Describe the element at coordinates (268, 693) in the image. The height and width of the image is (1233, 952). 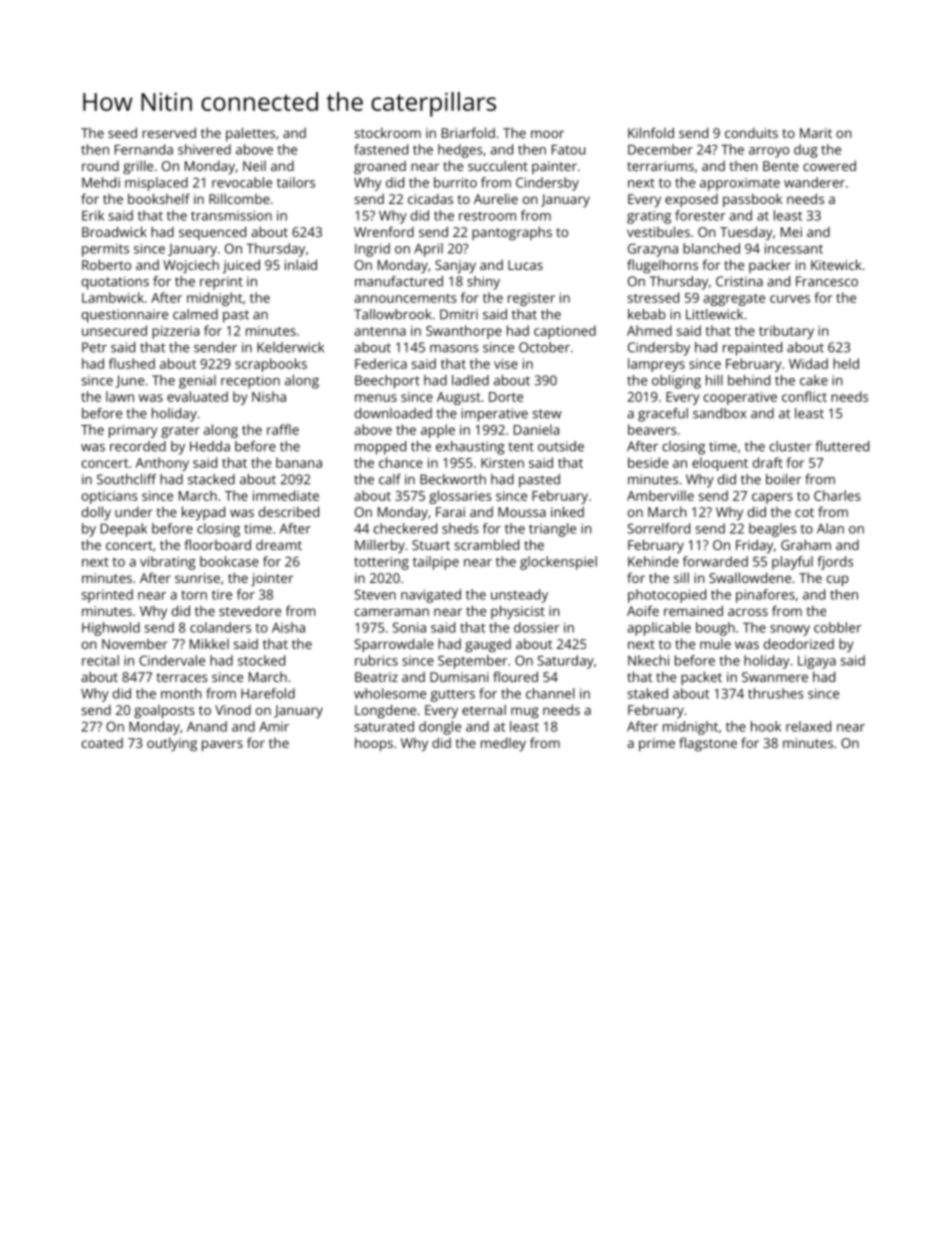
I see `Harefold` at that location.
